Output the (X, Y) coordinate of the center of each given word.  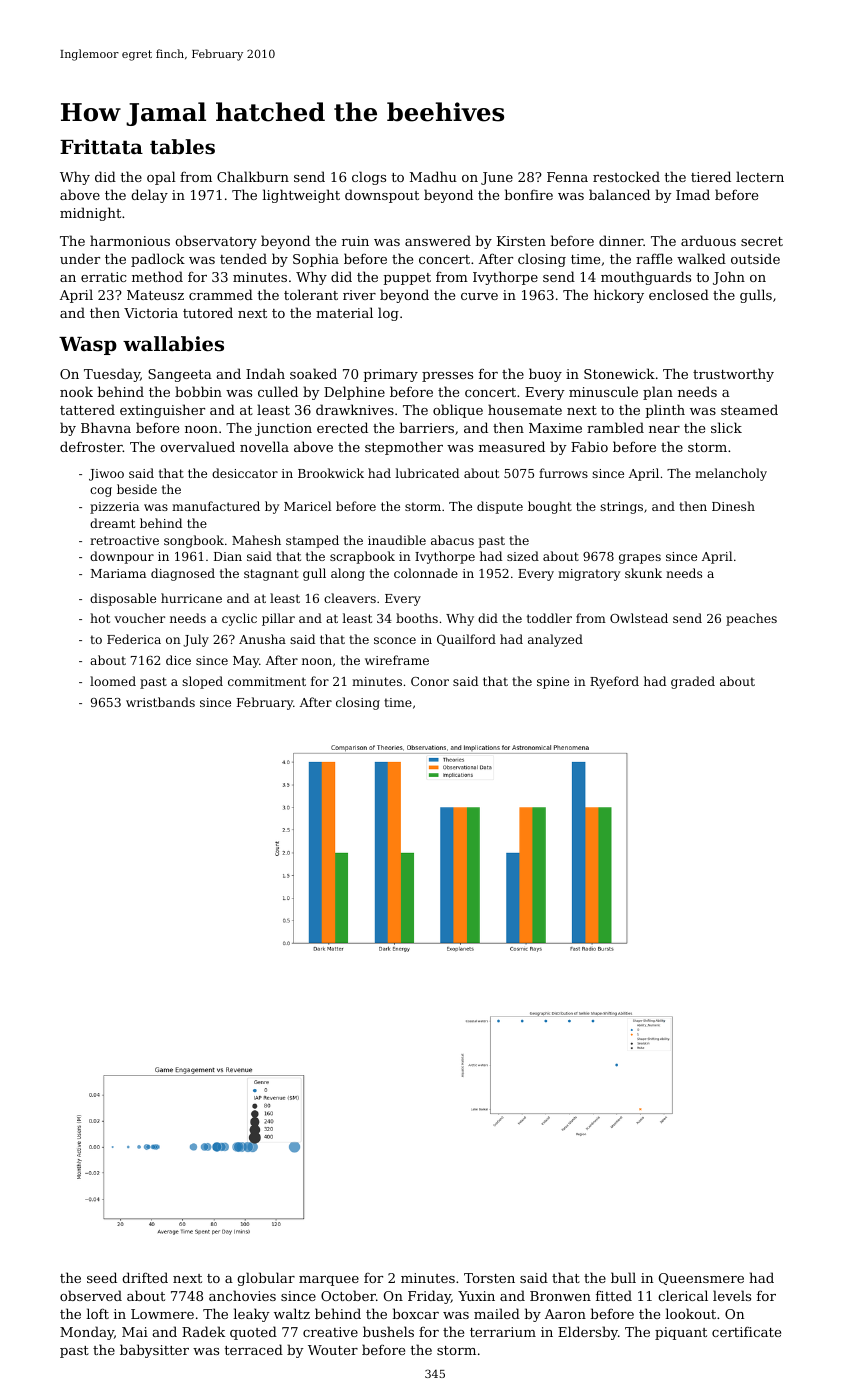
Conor (430, 681)
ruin (355, 241)
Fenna (567, 177)
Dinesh (733, 506)
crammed (221, 294)
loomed (113, 681)
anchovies (242, 1295)
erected (342, 427)
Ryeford (614, 682)
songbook (194, 541)
